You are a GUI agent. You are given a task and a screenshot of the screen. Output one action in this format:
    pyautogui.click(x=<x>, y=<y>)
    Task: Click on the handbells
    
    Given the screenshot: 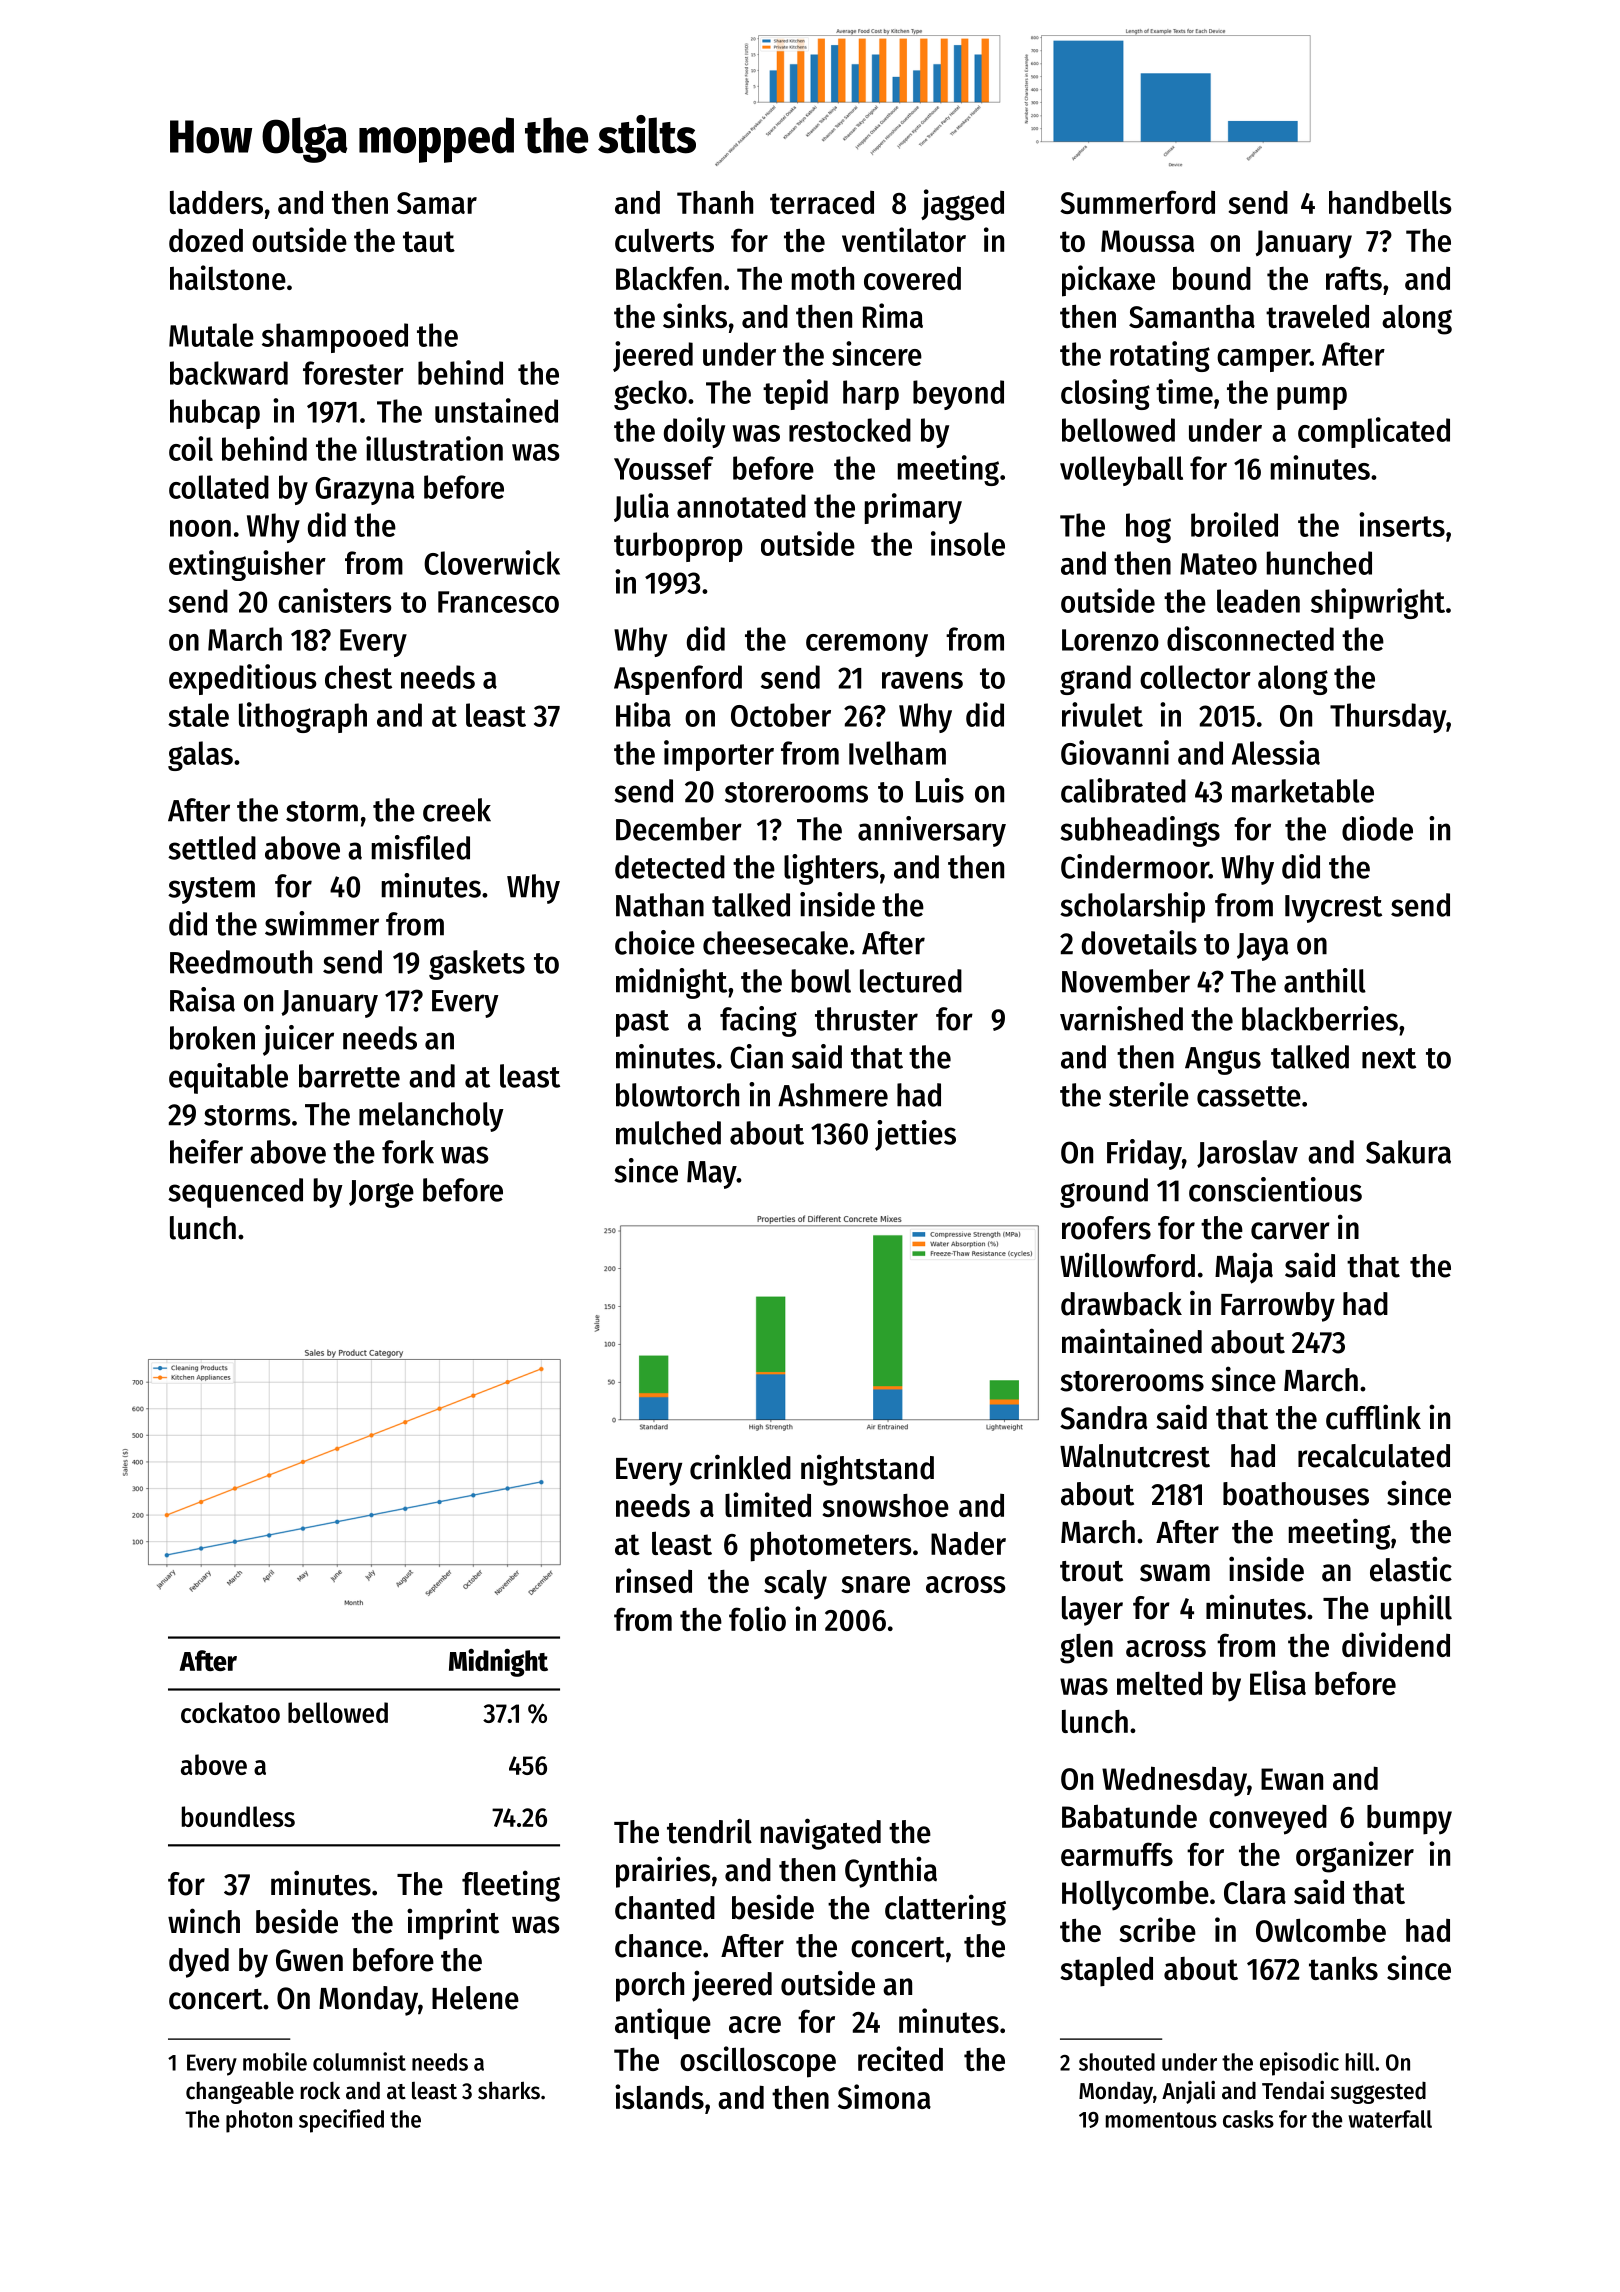 What is the action you would take?
    pyautogui.click(x=1390, y=202)
